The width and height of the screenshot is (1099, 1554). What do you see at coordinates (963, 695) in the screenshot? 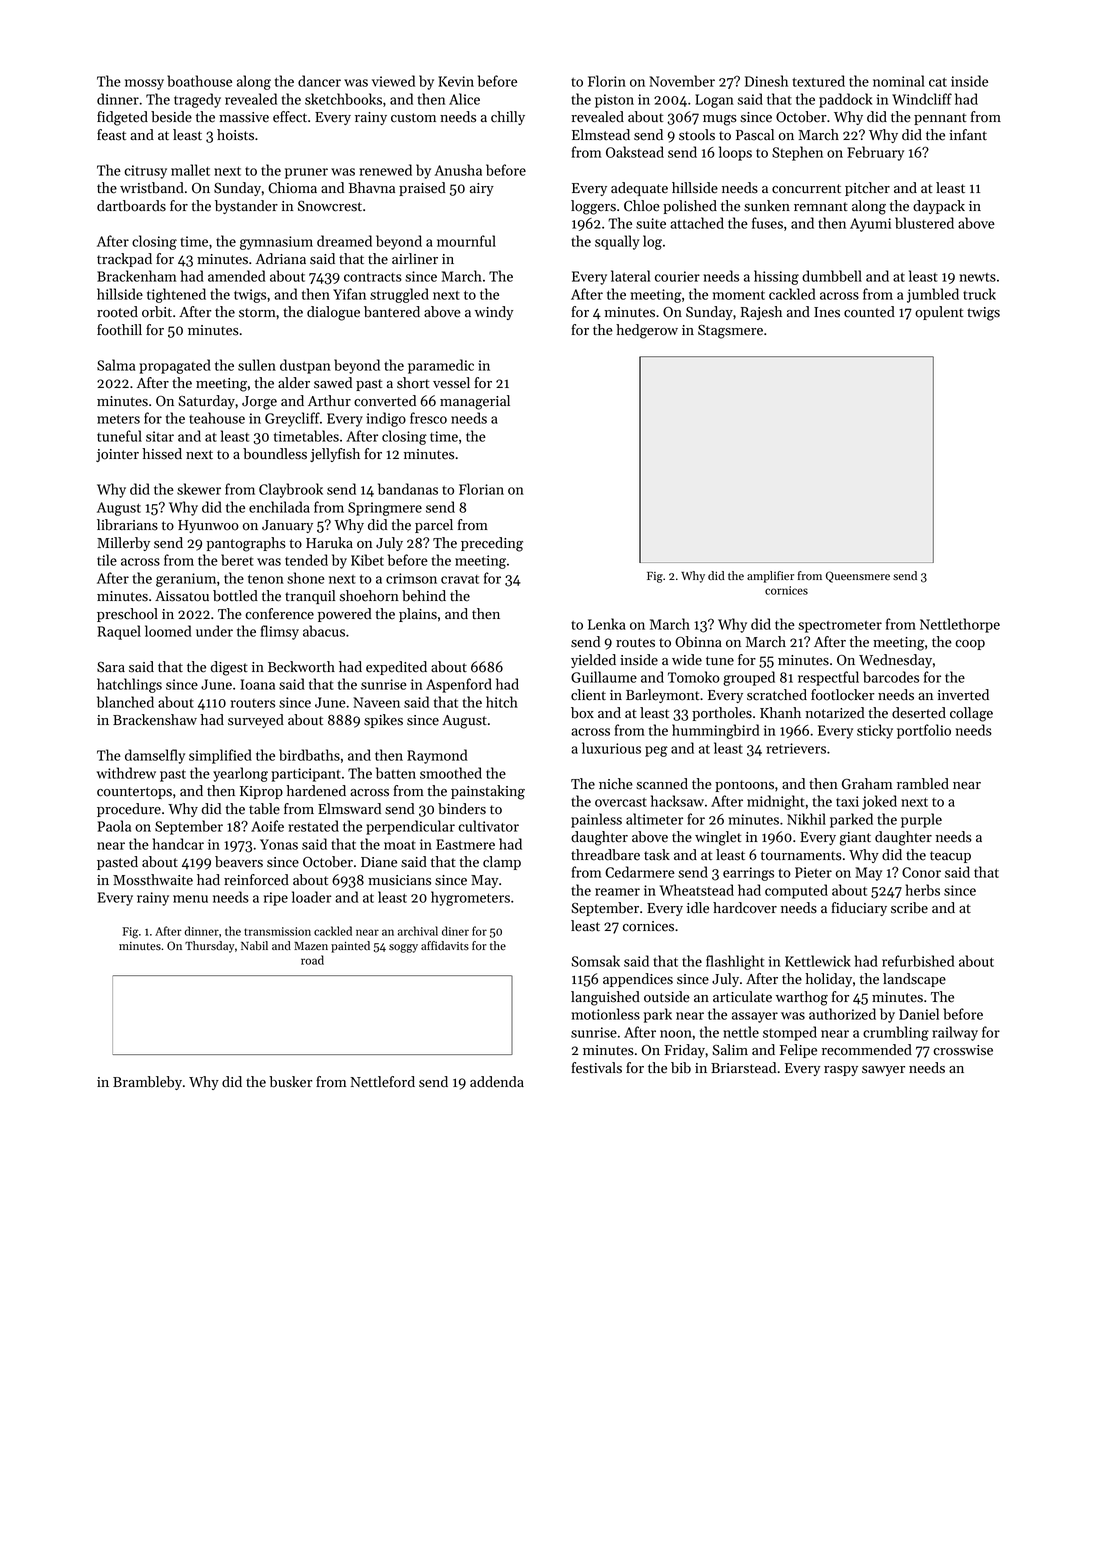
I see `inverted` at bounding box center [963, 695].
